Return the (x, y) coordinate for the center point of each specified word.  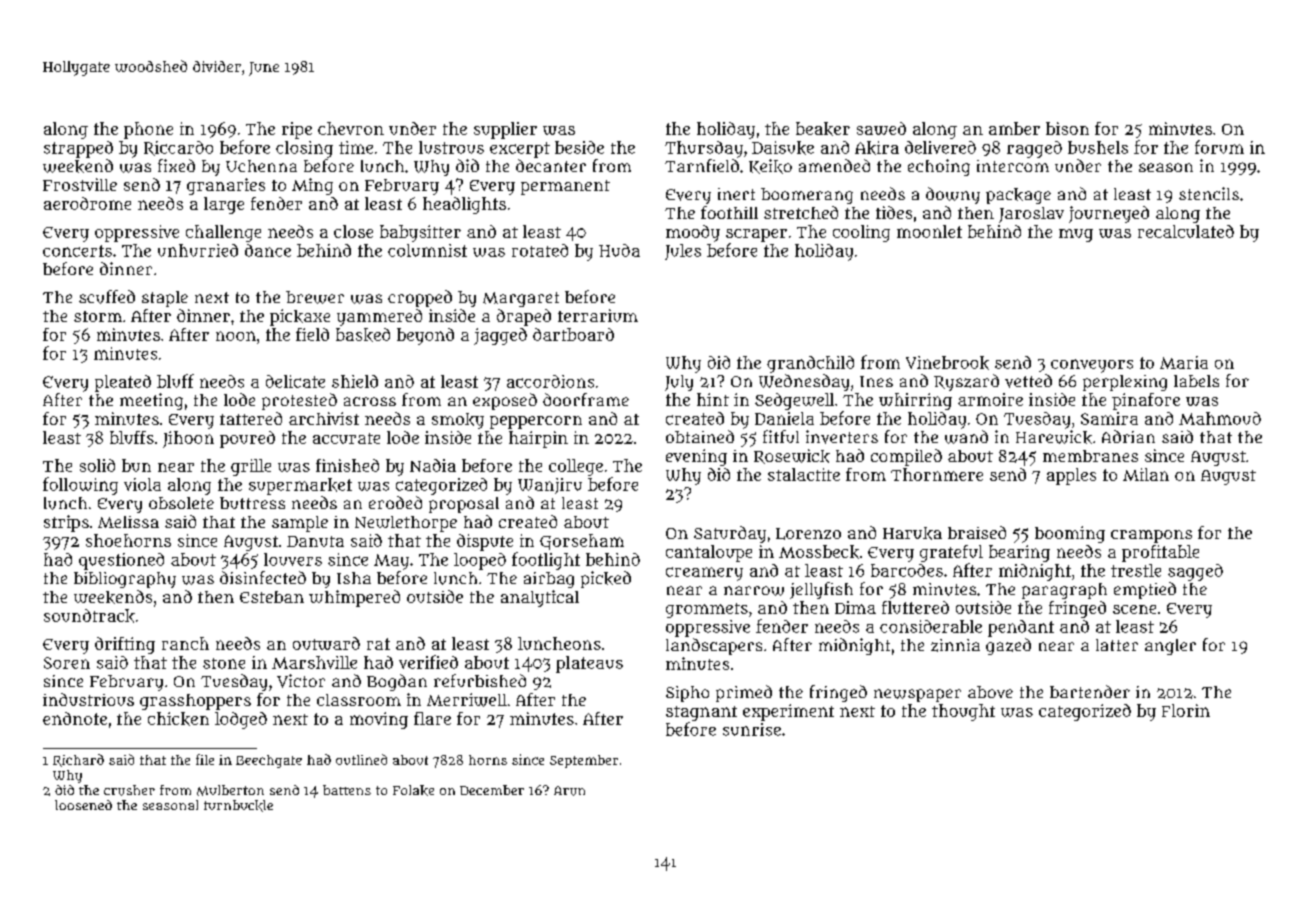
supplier (505, 130)
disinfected (263, 577)
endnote (75, 718)
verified (428, 662)
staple (165, 299)
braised (977, 532)
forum (1219, 147)
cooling (861, 233)
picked (606, 579)
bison (1067, 128)
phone (148, 130)
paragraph (1064, 591)
